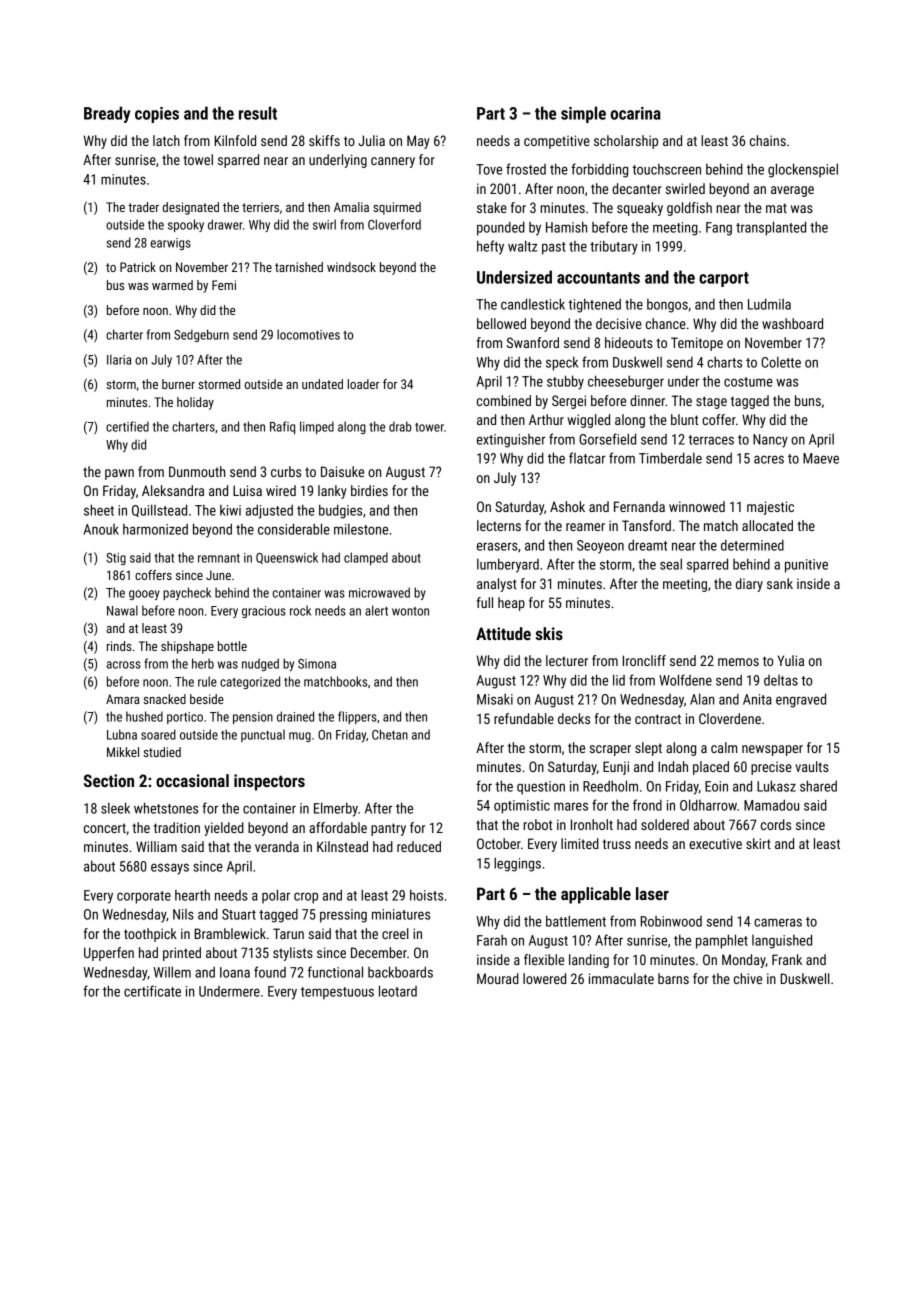  Describe the element at coordinates (218, 575) in the page. I see `June` at that location.
